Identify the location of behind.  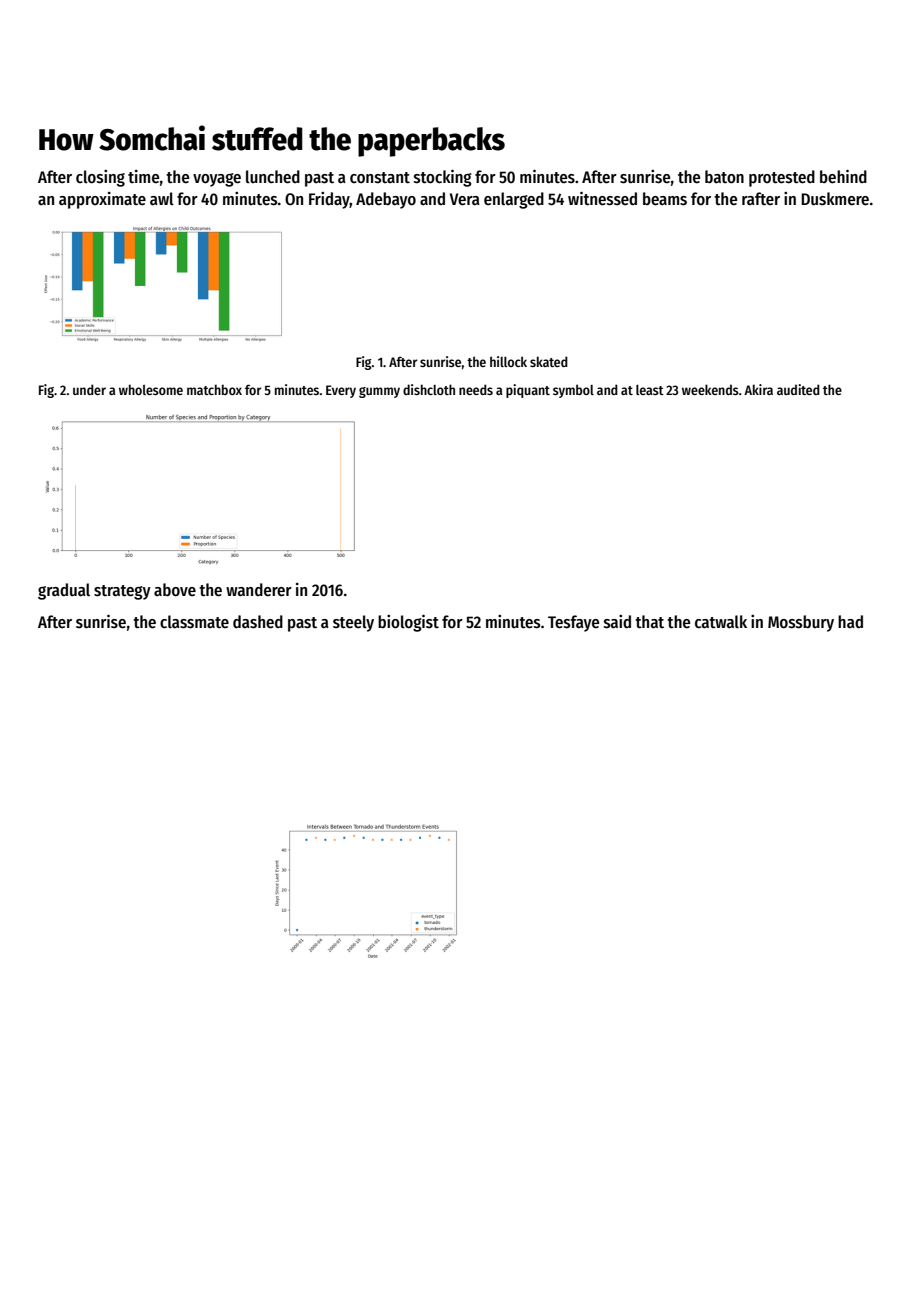
(843, 176).
